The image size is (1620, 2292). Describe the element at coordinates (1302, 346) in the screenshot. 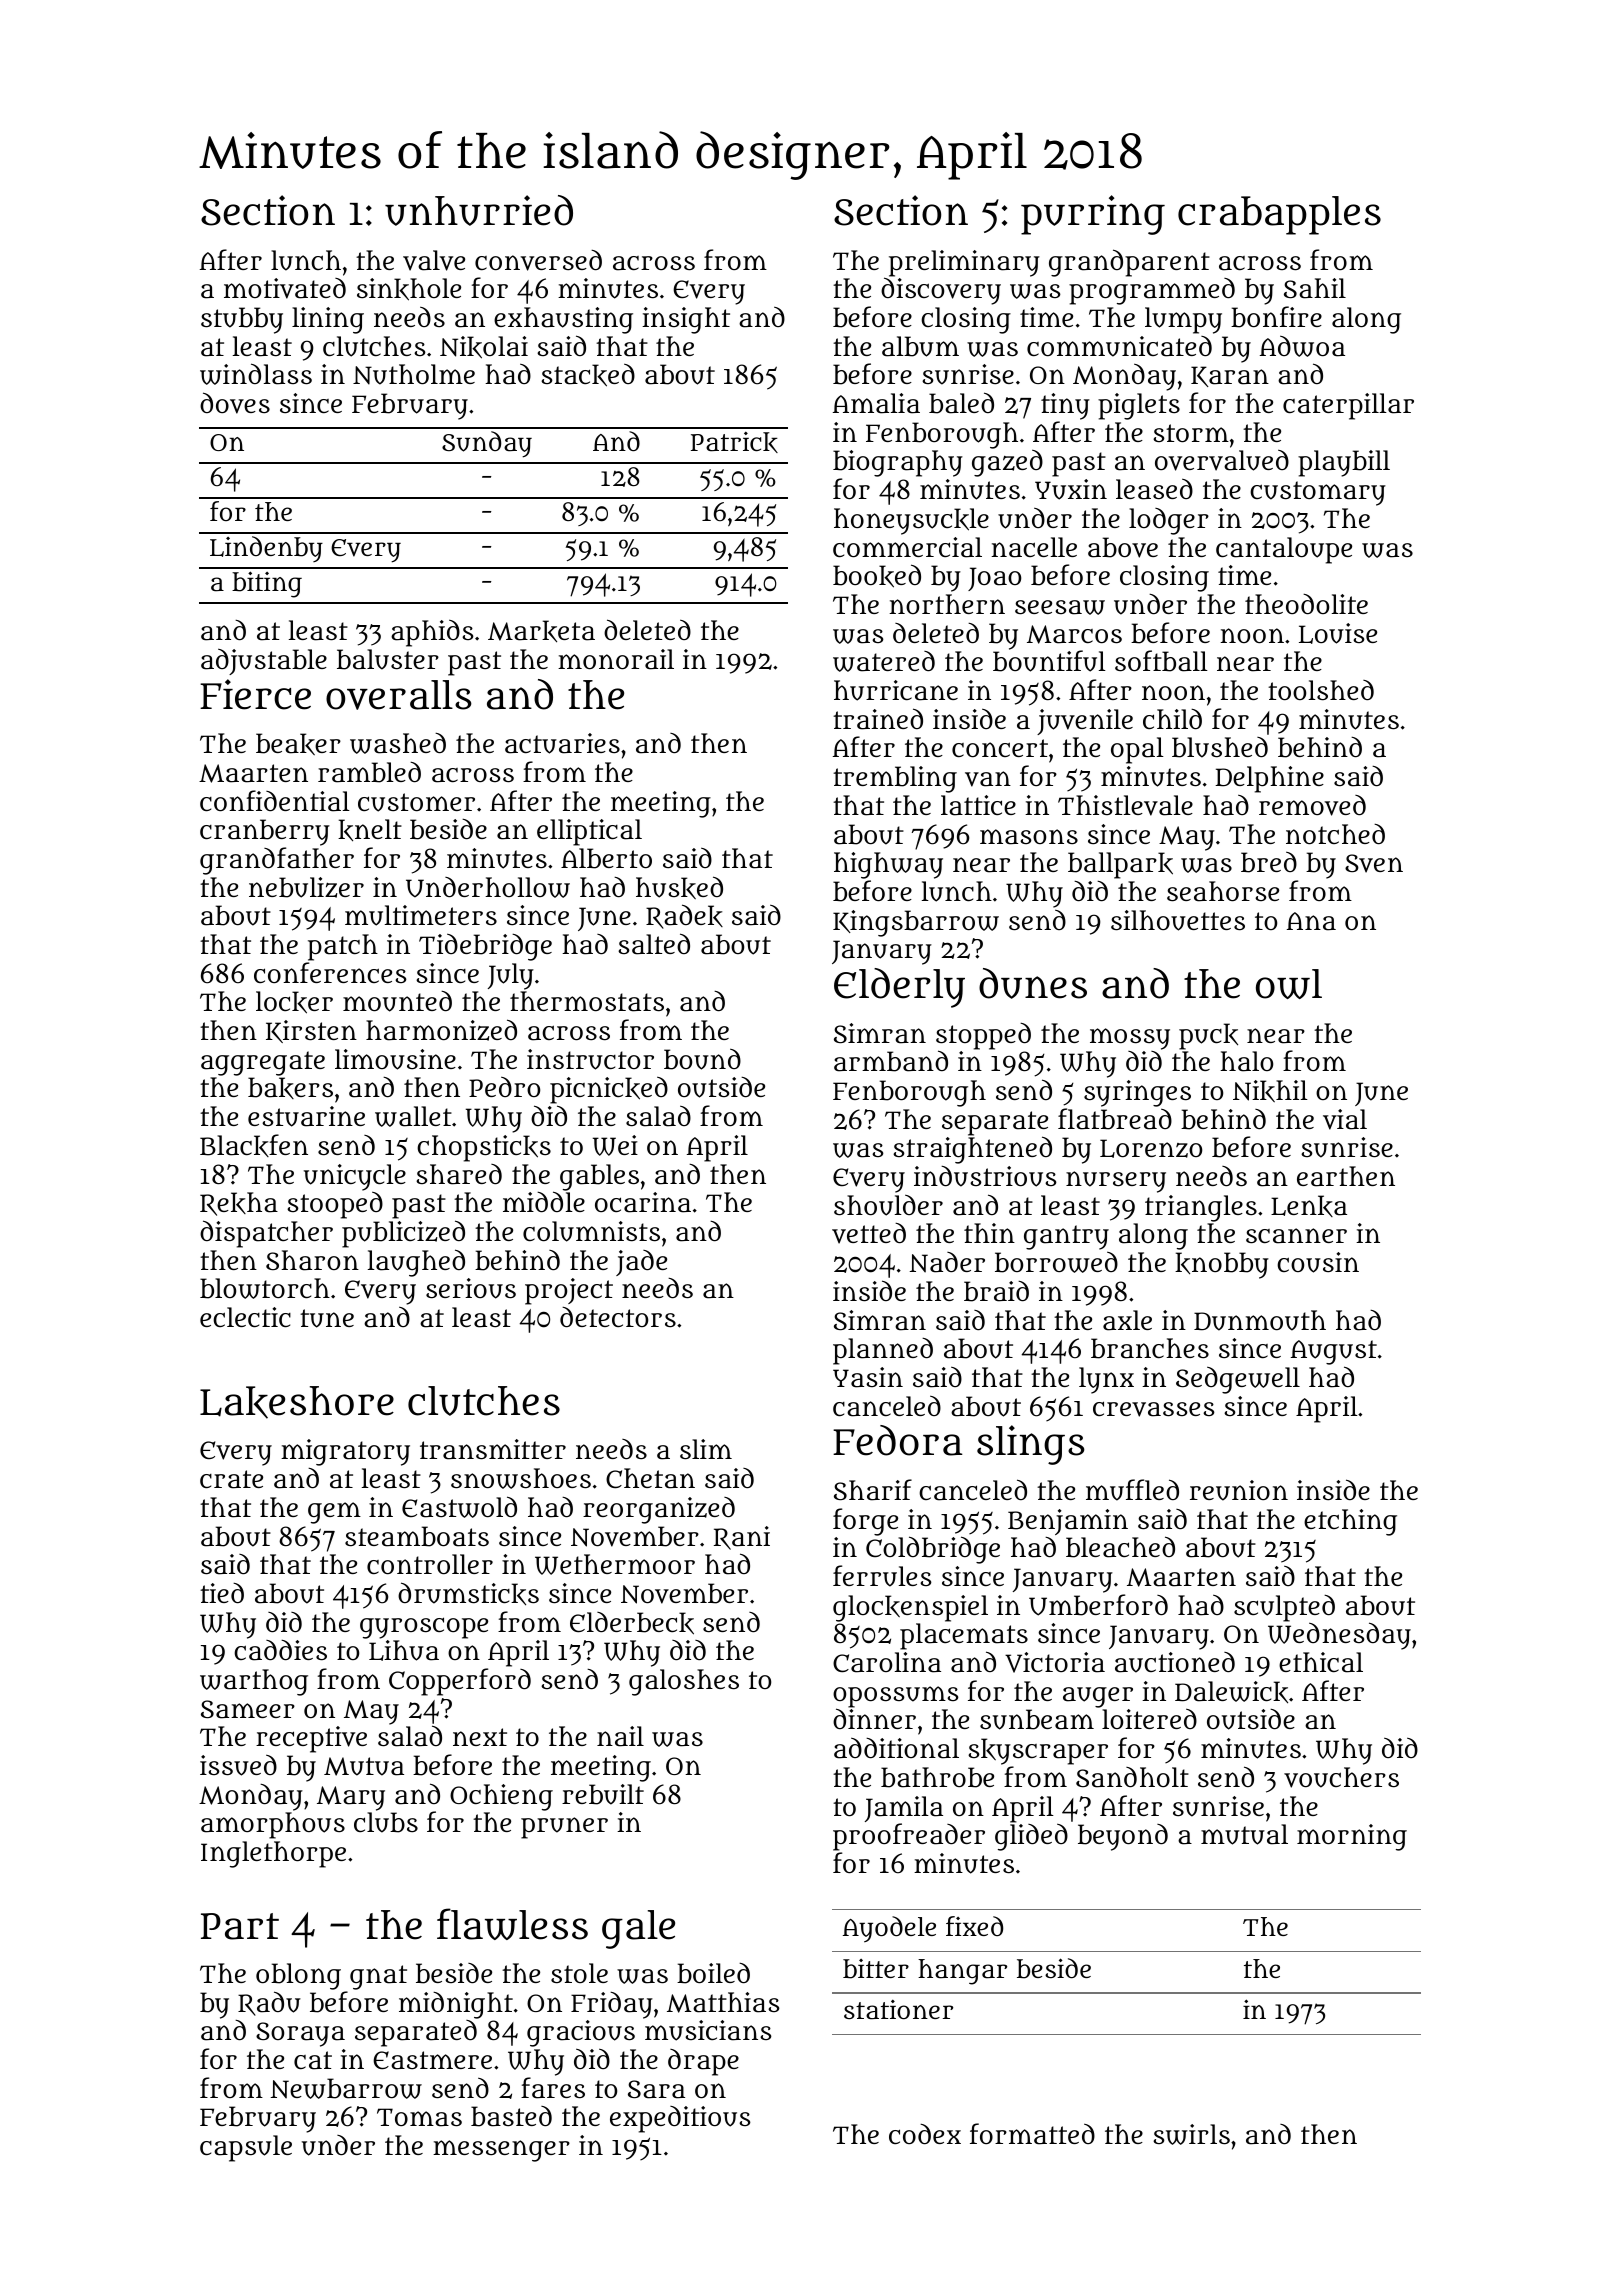

I see `Adwoa` at that location.
